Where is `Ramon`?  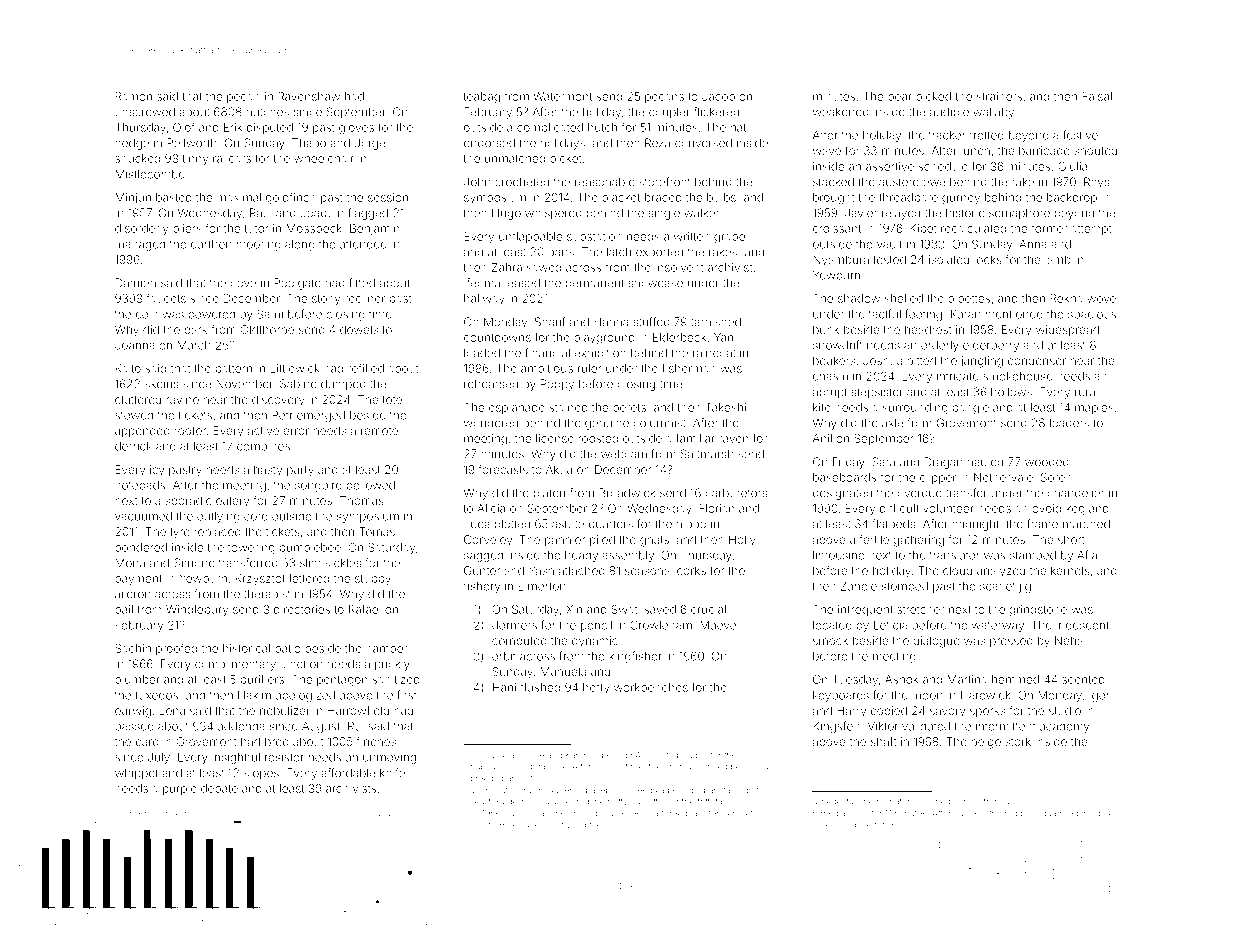 Ramon is located at coordinates (134, 96).
